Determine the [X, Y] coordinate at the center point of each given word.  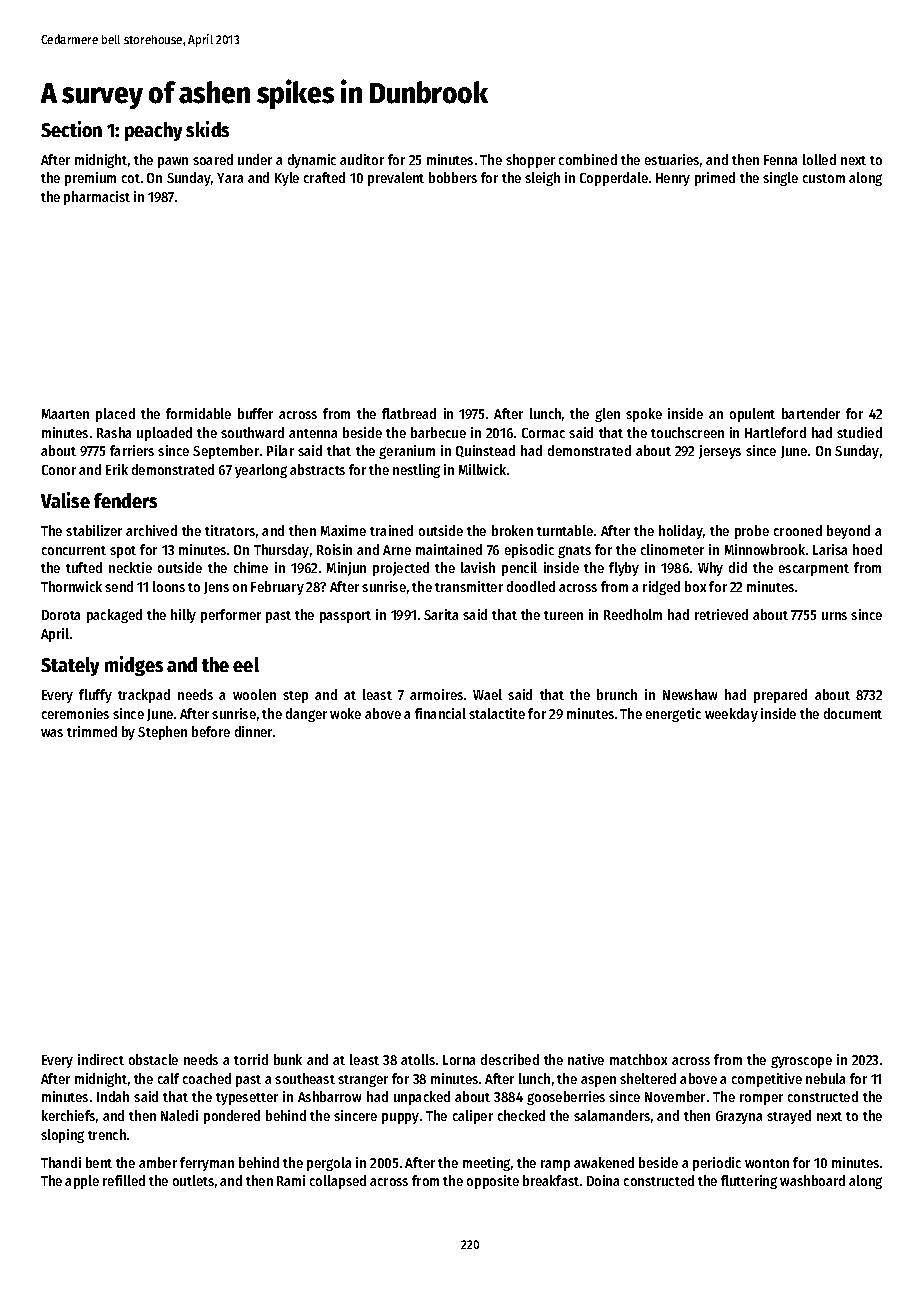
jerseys [720, 452]
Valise [65, 500]
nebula [825, 1078]
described [510, 1059]
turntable [565, 530]
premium [90, 179]
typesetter [247, 1099]
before [211, 731]
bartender [811, 413]
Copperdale [614, 179]
